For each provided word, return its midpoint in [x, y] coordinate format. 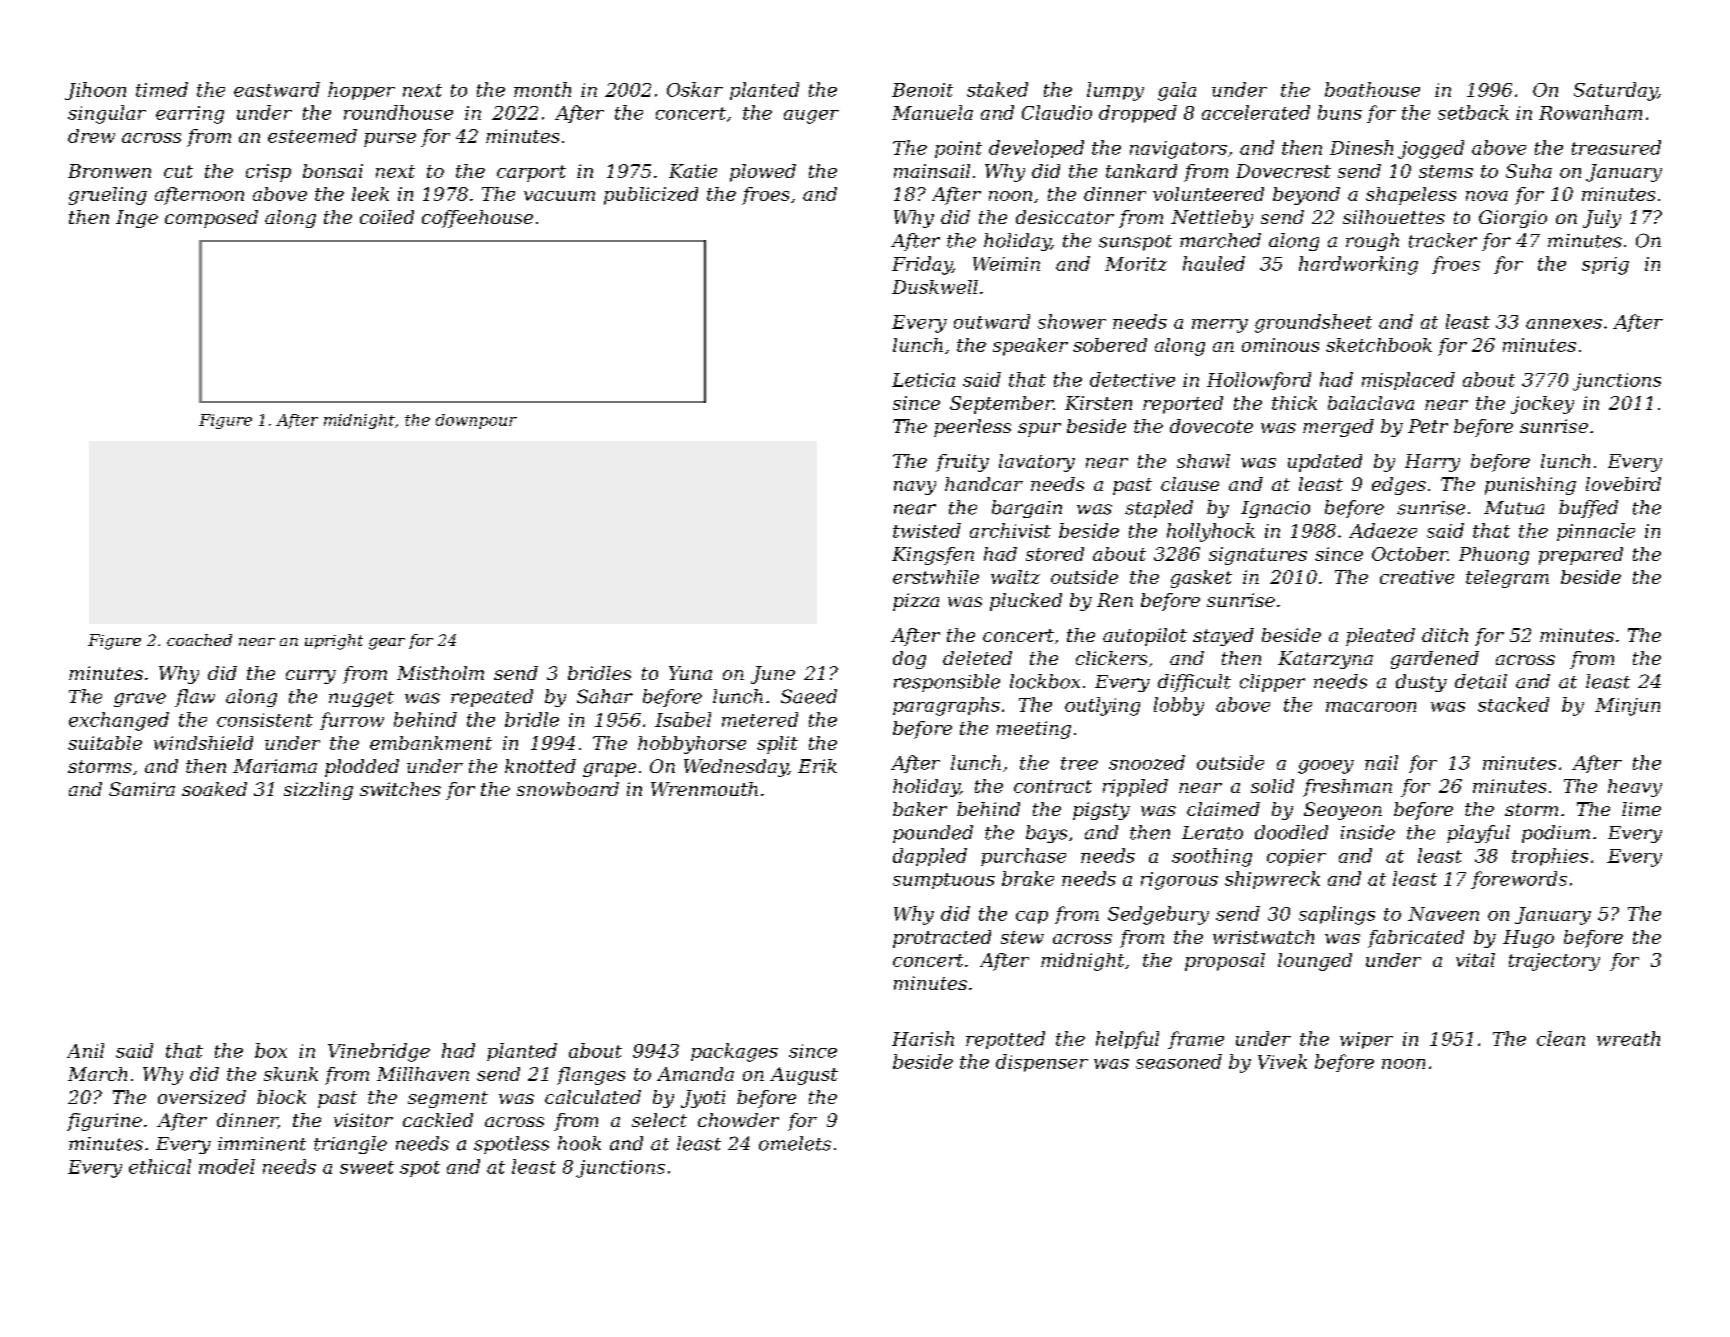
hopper [361, 91]
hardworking [1358, 265]
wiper [1366, 1040]
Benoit [922, 90]
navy [915, 488]
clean [1561, 1038]
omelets [795, 1143]
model [227, 1166]
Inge [137, 219]
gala [1177, 91]
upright [334, 642]
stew [1022, 937]
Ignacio [1275, 509]
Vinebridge [379, 1052]
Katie [693, 171]
